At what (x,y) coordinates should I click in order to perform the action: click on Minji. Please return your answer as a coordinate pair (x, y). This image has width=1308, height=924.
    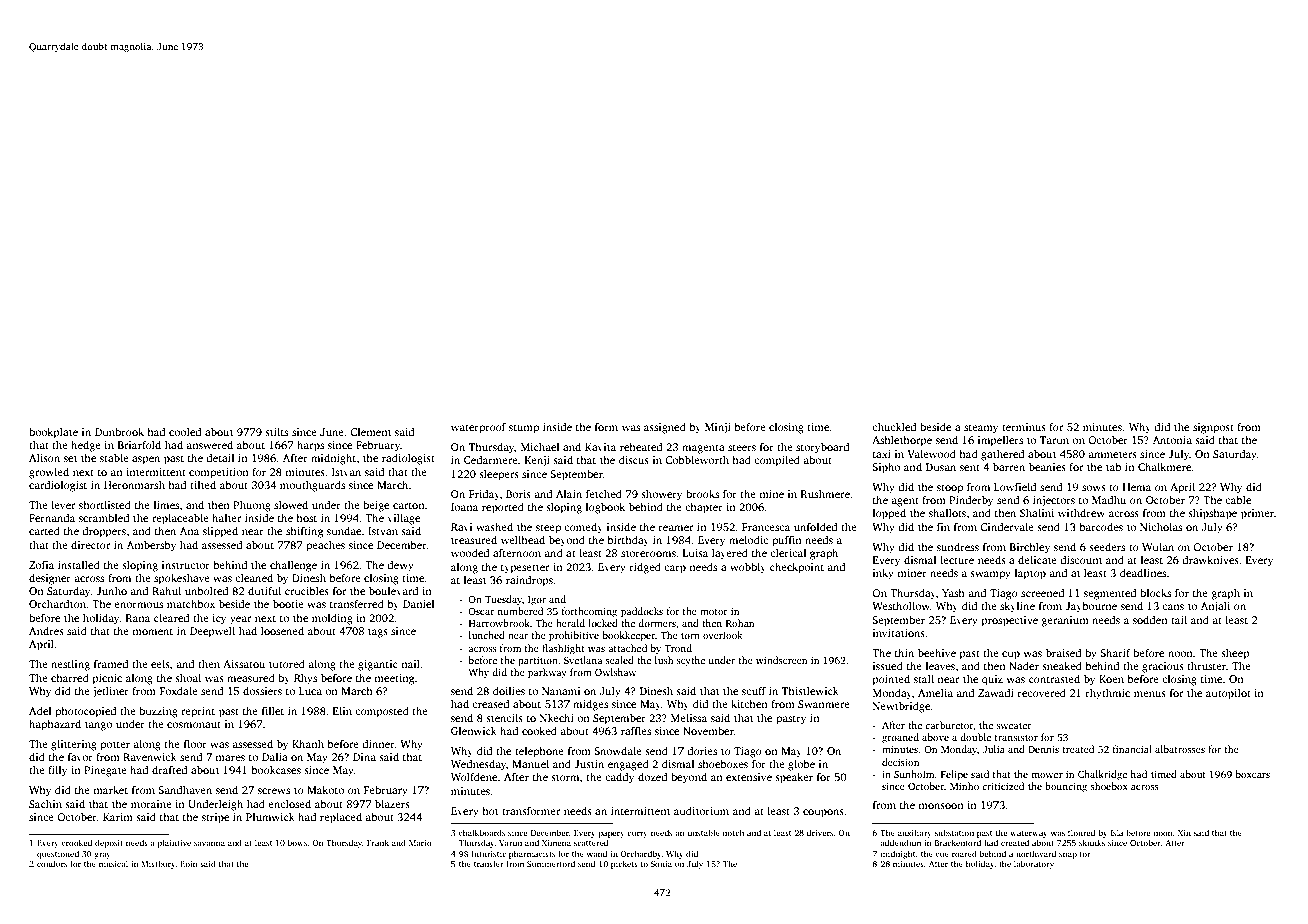
    Looking at the image, I should click on (718, 428).
